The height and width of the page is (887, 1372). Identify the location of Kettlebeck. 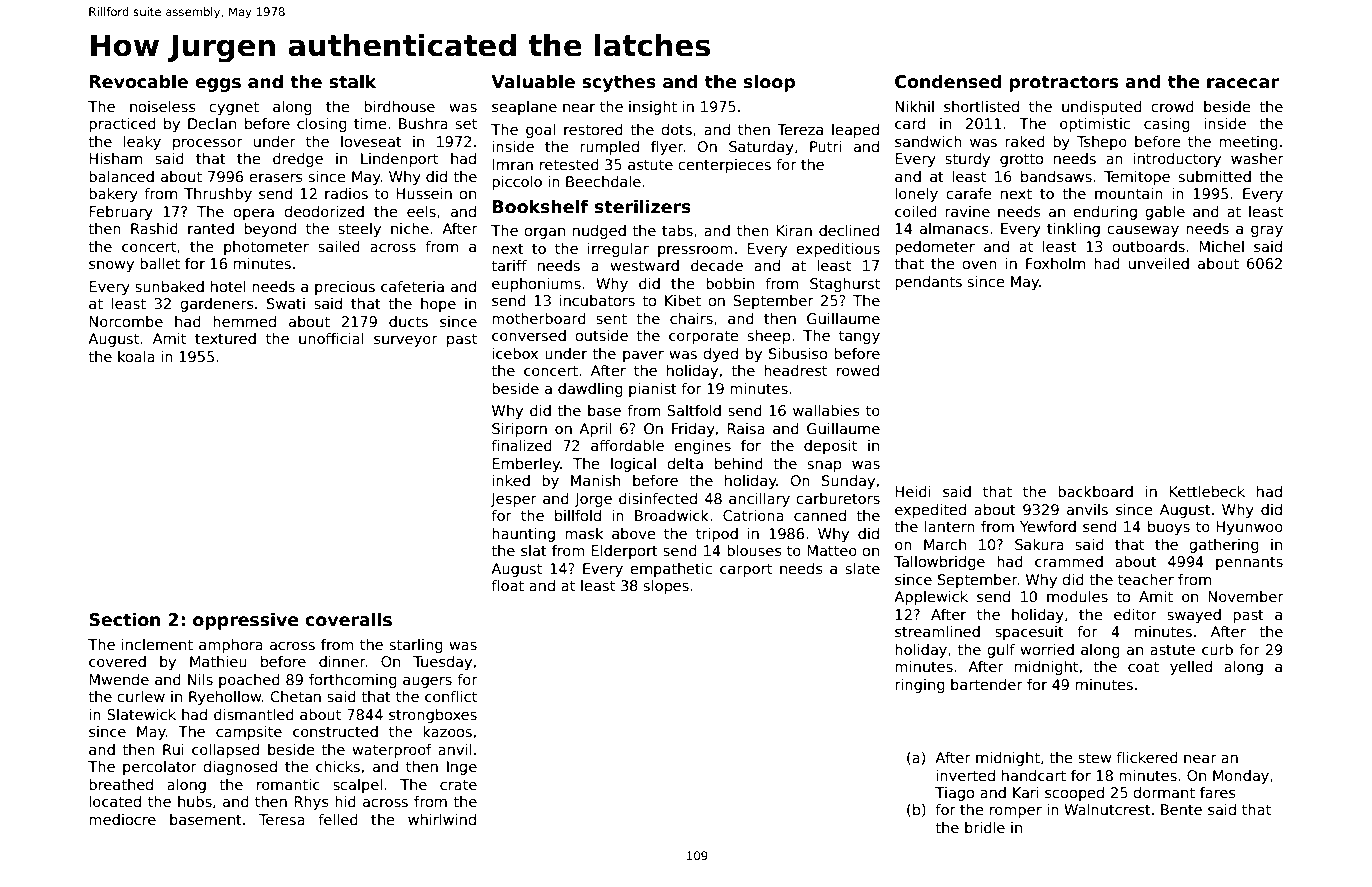
(1207, 491).
